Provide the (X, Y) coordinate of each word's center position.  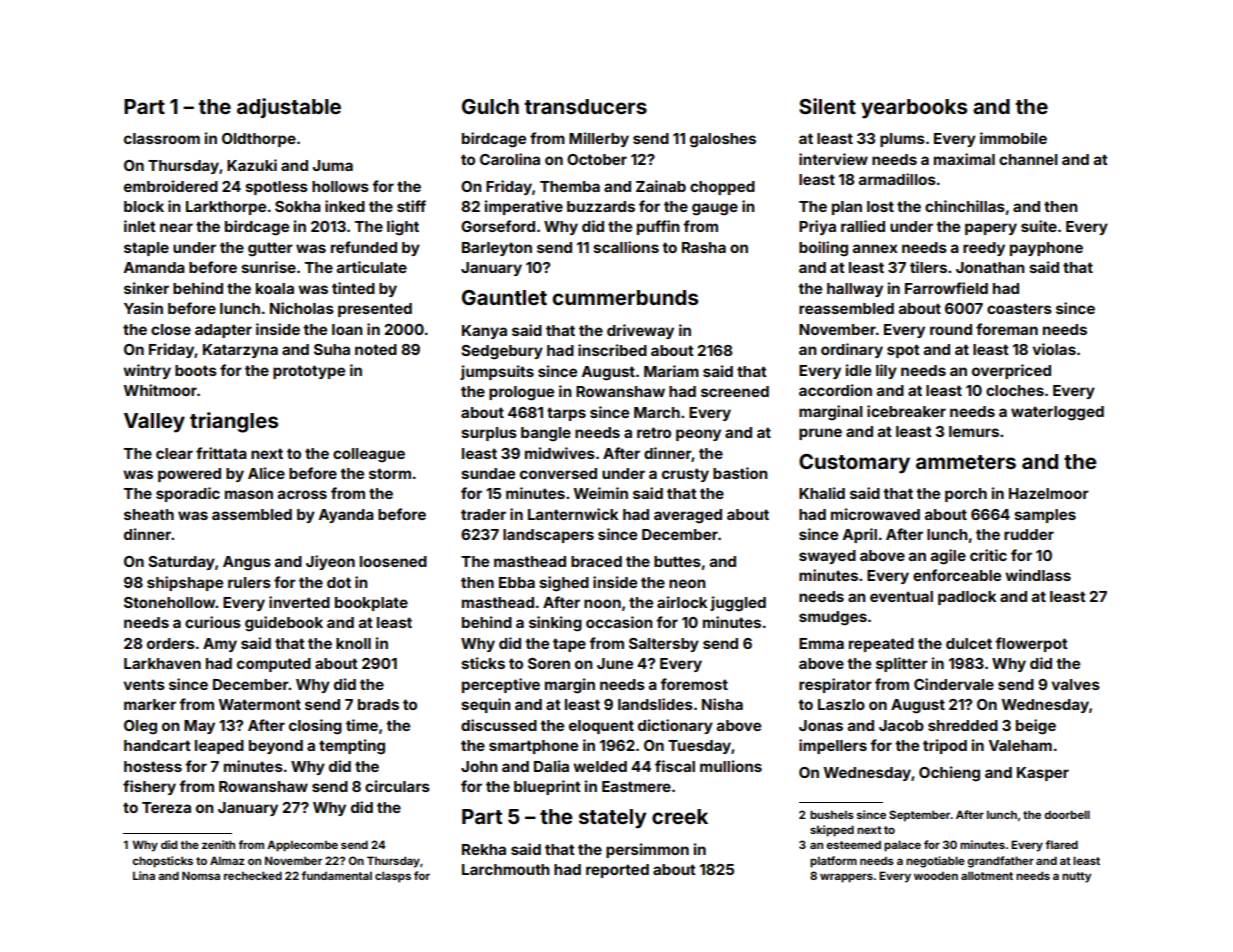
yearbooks (914, 109)
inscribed (612, 350)
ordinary (852, 350)
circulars (397, 786)
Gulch (490, 106)
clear (174, 453)
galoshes (723, 140)
